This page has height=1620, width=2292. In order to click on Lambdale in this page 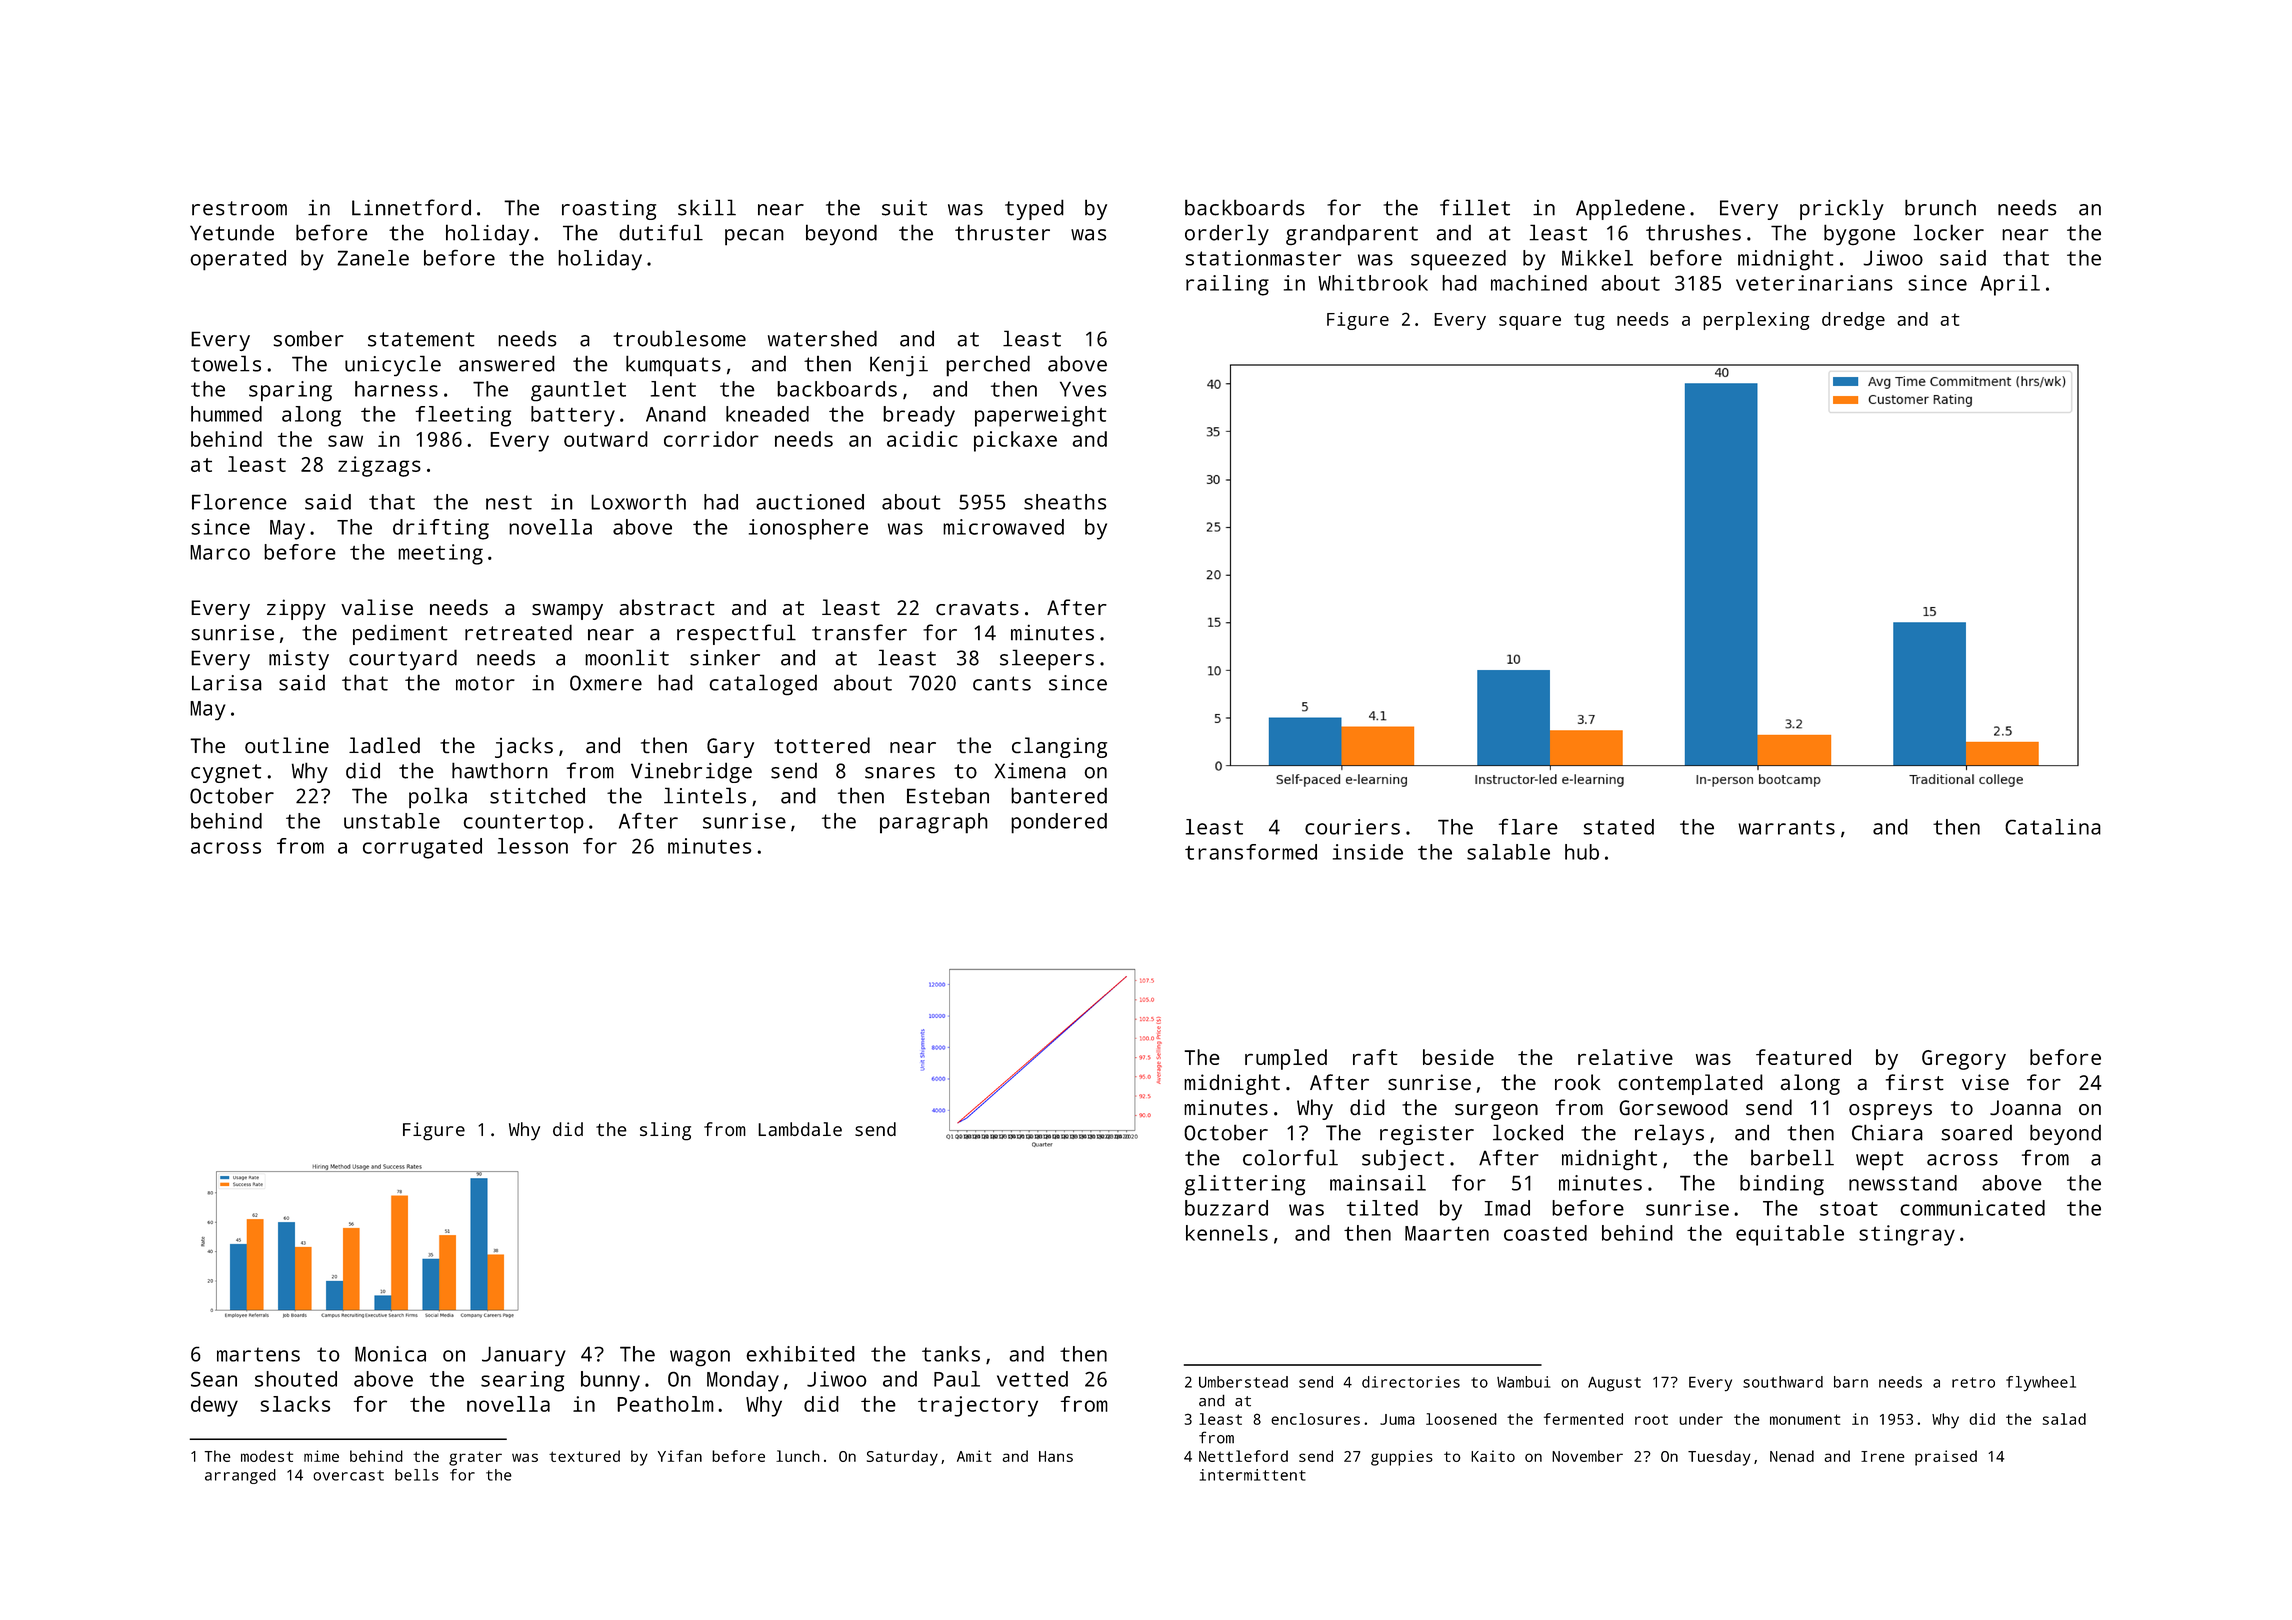, I will do `click(800, 1129)`.
